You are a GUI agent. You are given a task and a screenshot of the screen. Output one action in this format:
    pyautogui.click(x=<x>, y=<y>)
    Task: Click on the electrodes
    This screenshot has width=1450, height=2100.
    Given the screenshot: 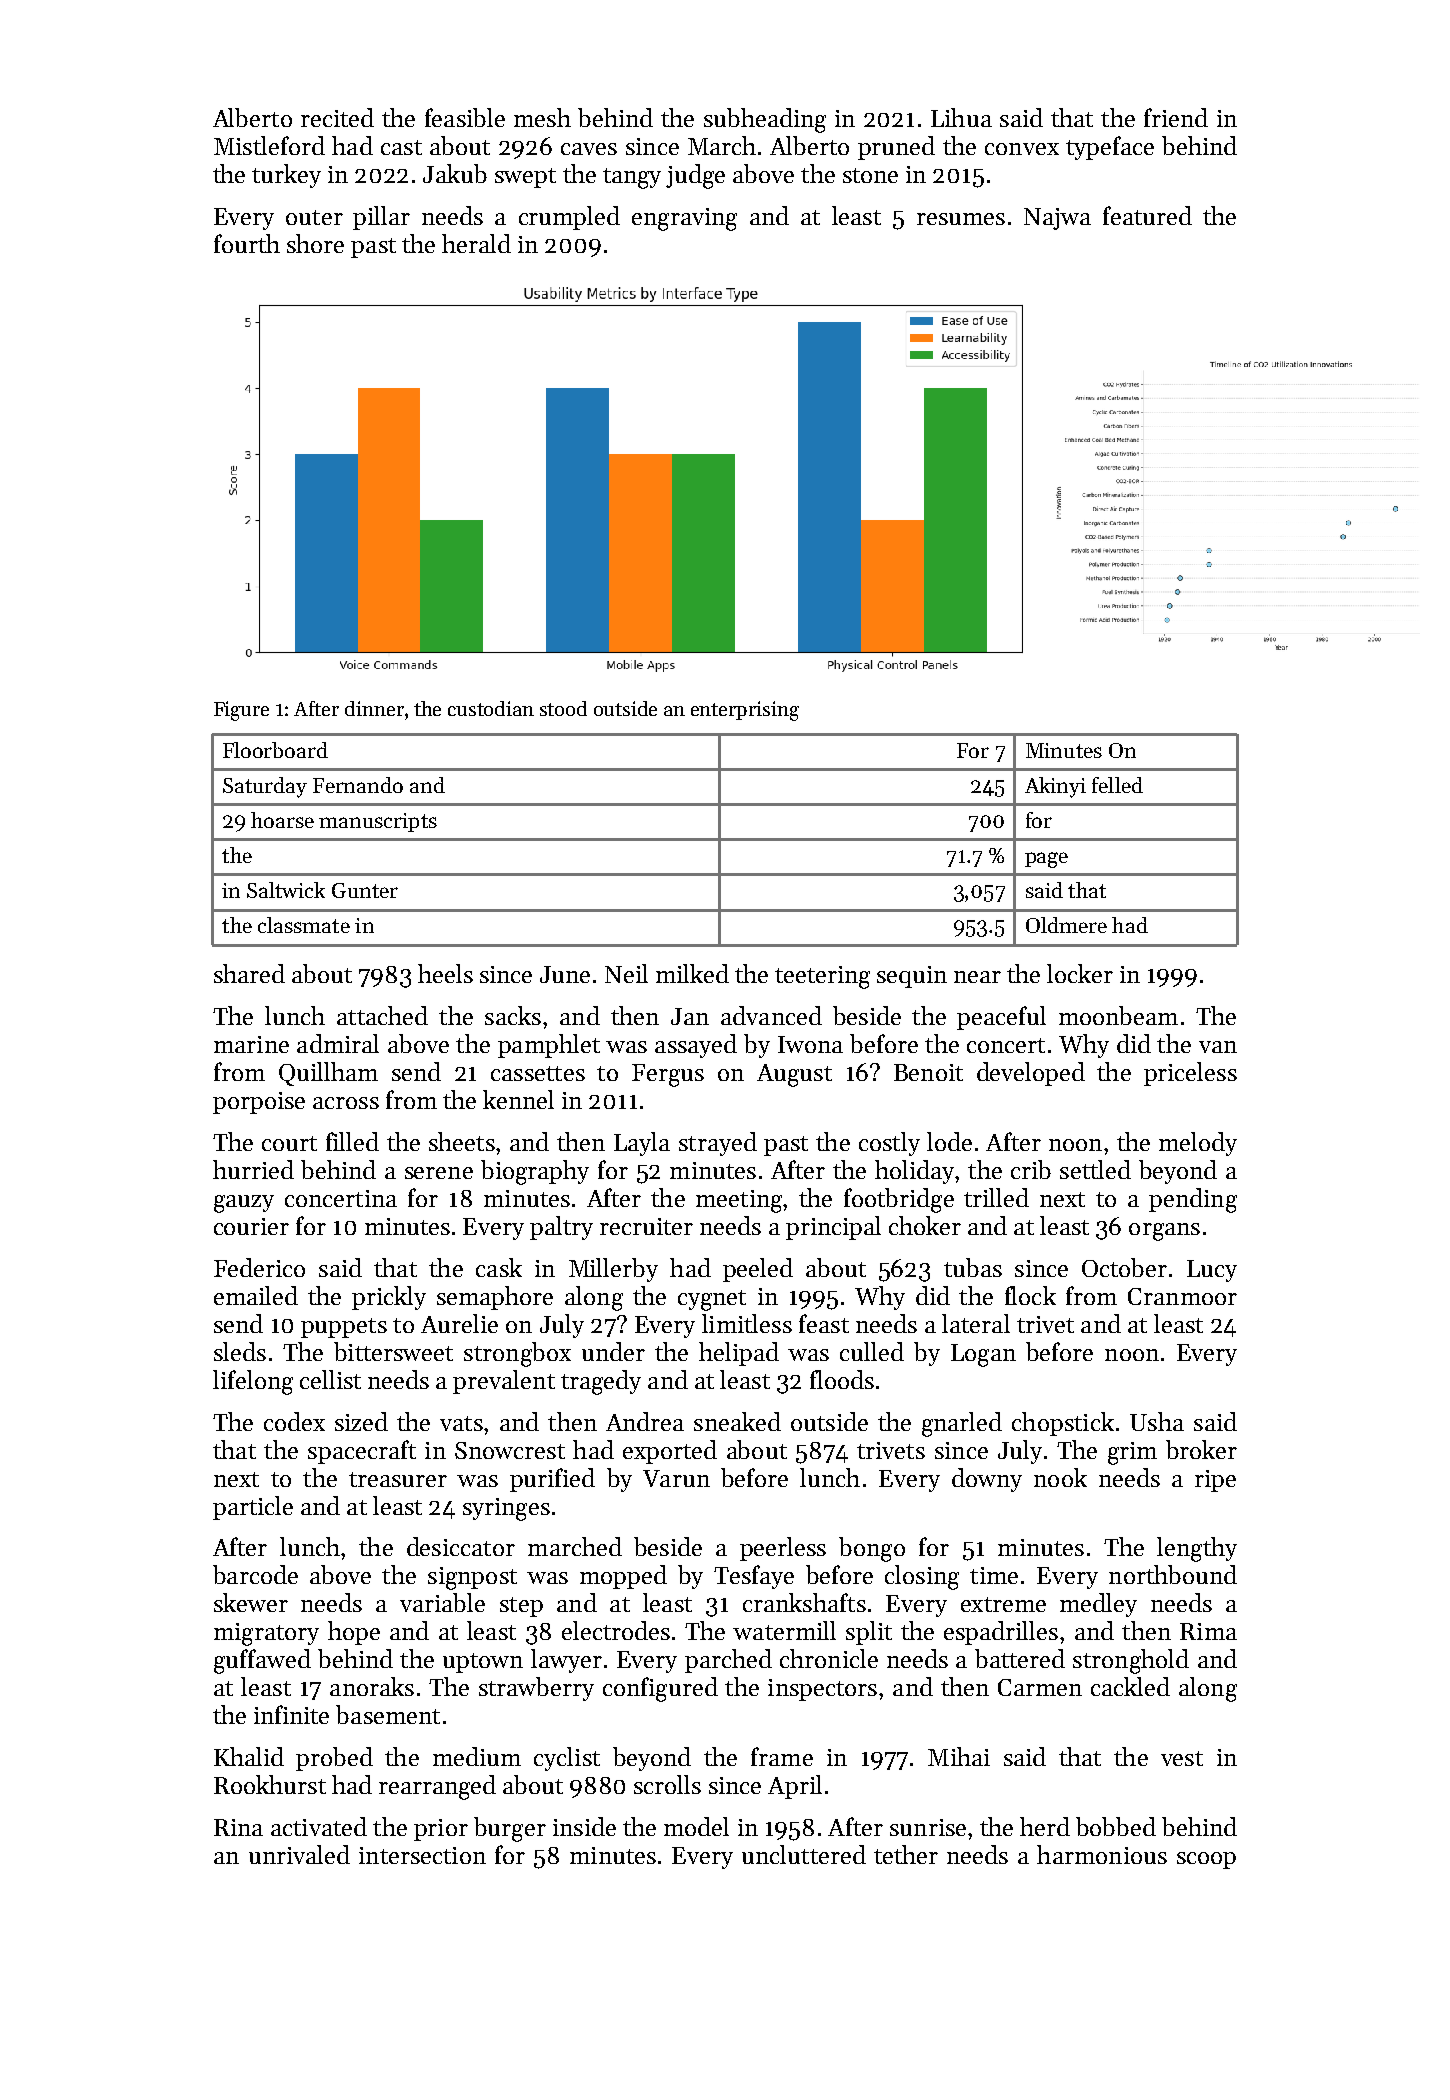 What is the action you would take?
    pyautogui.click(x=616, y=1630)
